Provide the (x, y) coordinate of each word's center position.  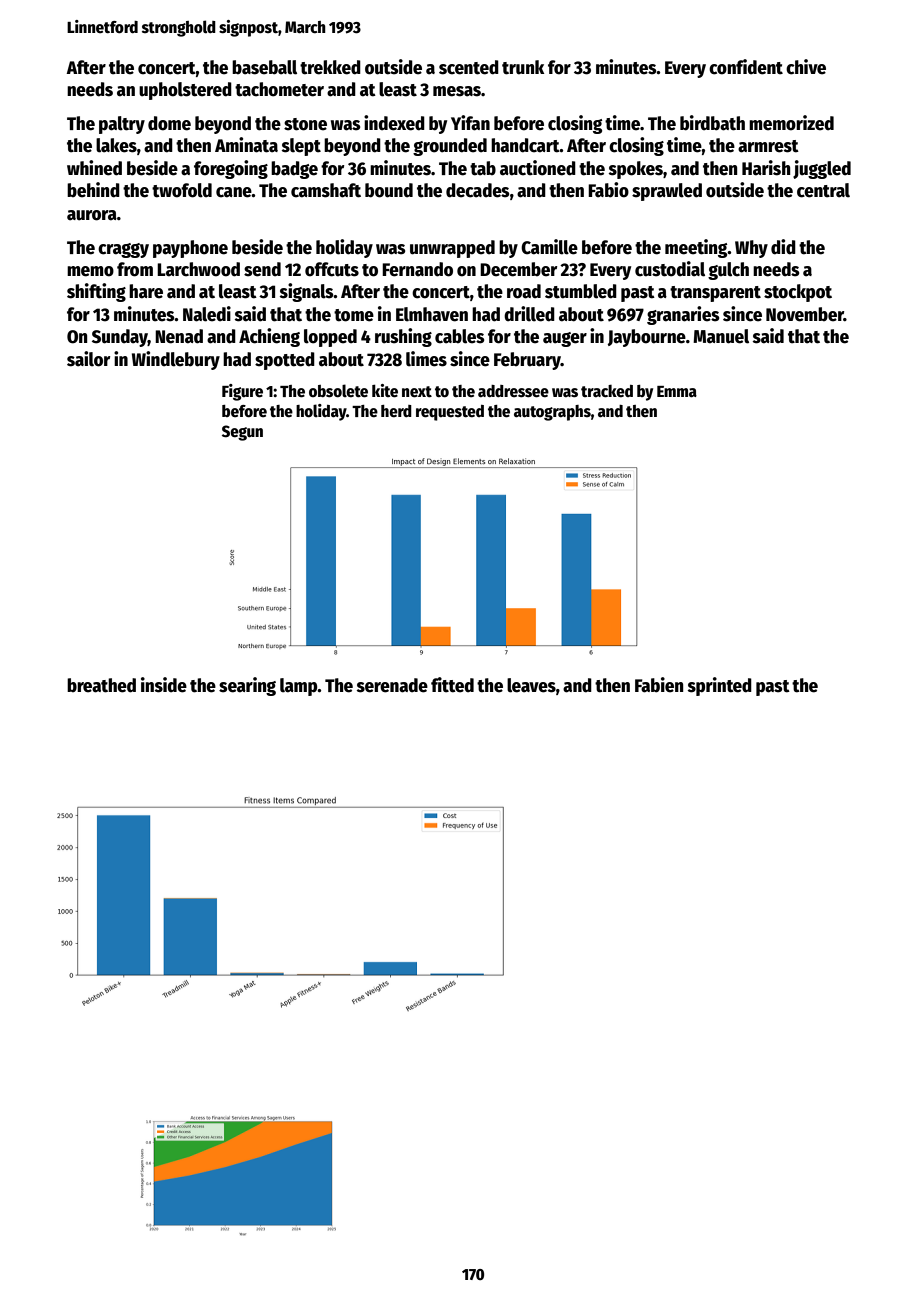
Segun (242, 433)
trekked (330, 67)
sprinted (720, 686)
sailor (88, 359)
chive (806, 67)
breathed (101, 685)
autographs (552, 413)
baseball (264, 67)
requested (450, 413)
